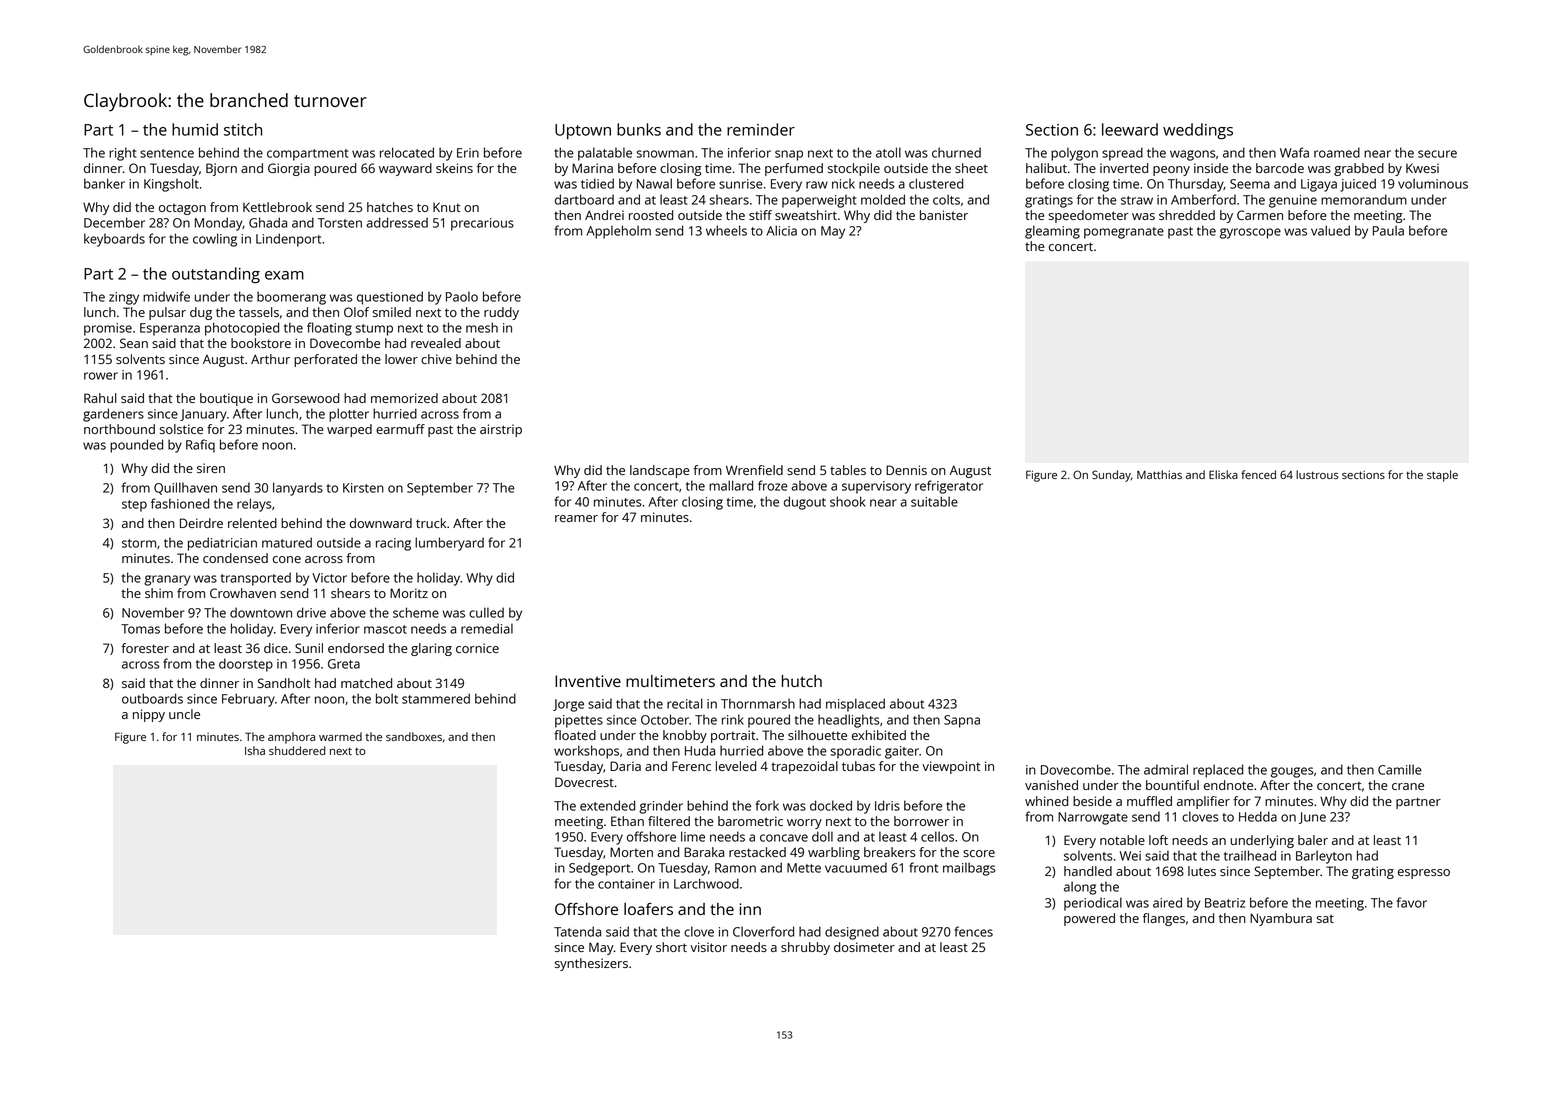  I want to click on racing, so click(393, 544).
